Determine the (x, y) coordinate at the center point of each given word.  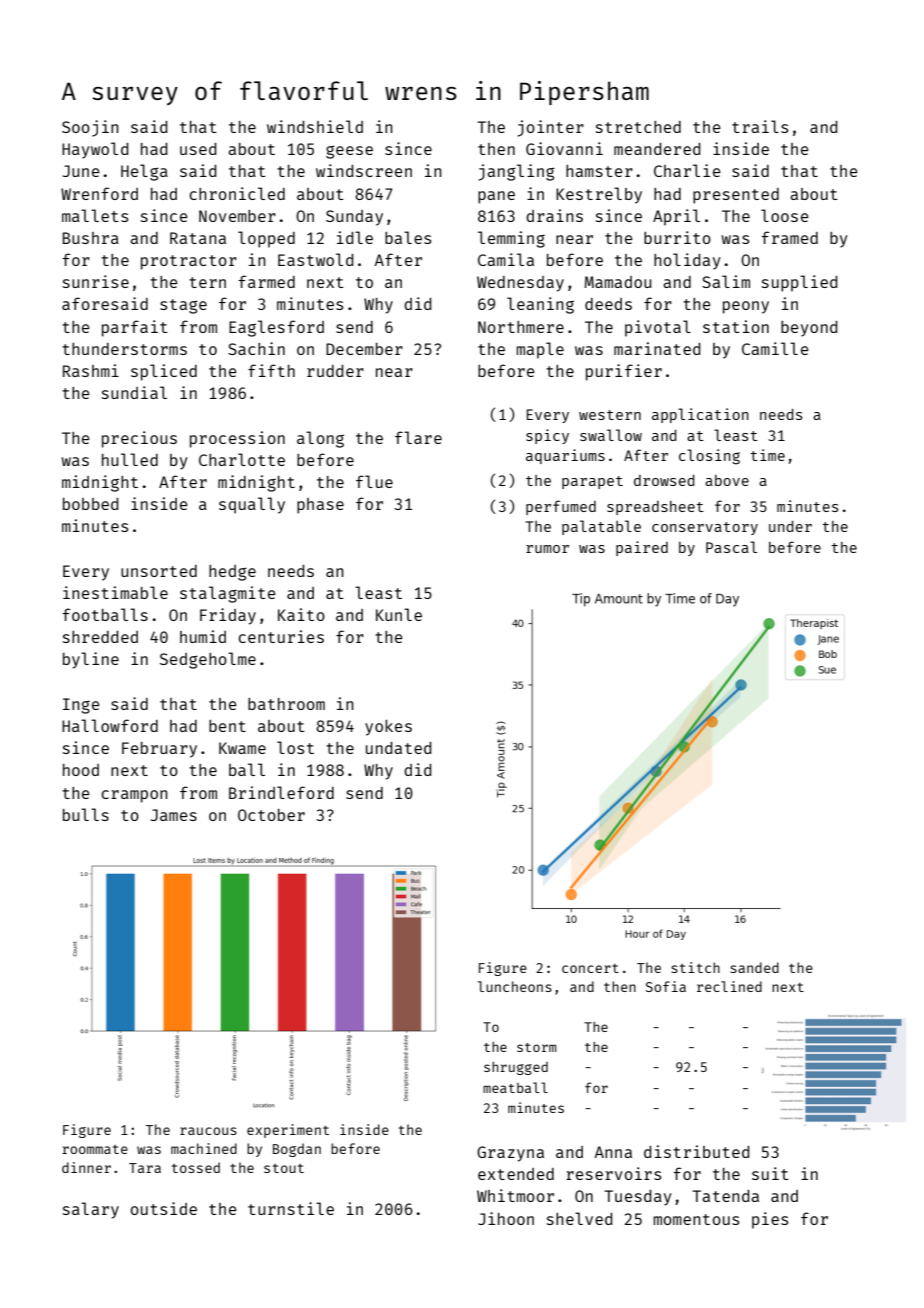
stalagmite (228, 594)
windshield (315, 126)
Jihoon (506, 1218)
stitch (695, 967)
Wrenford (99, 193)
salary (91, 1210)
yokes (388, 727)
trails (760, 126)
